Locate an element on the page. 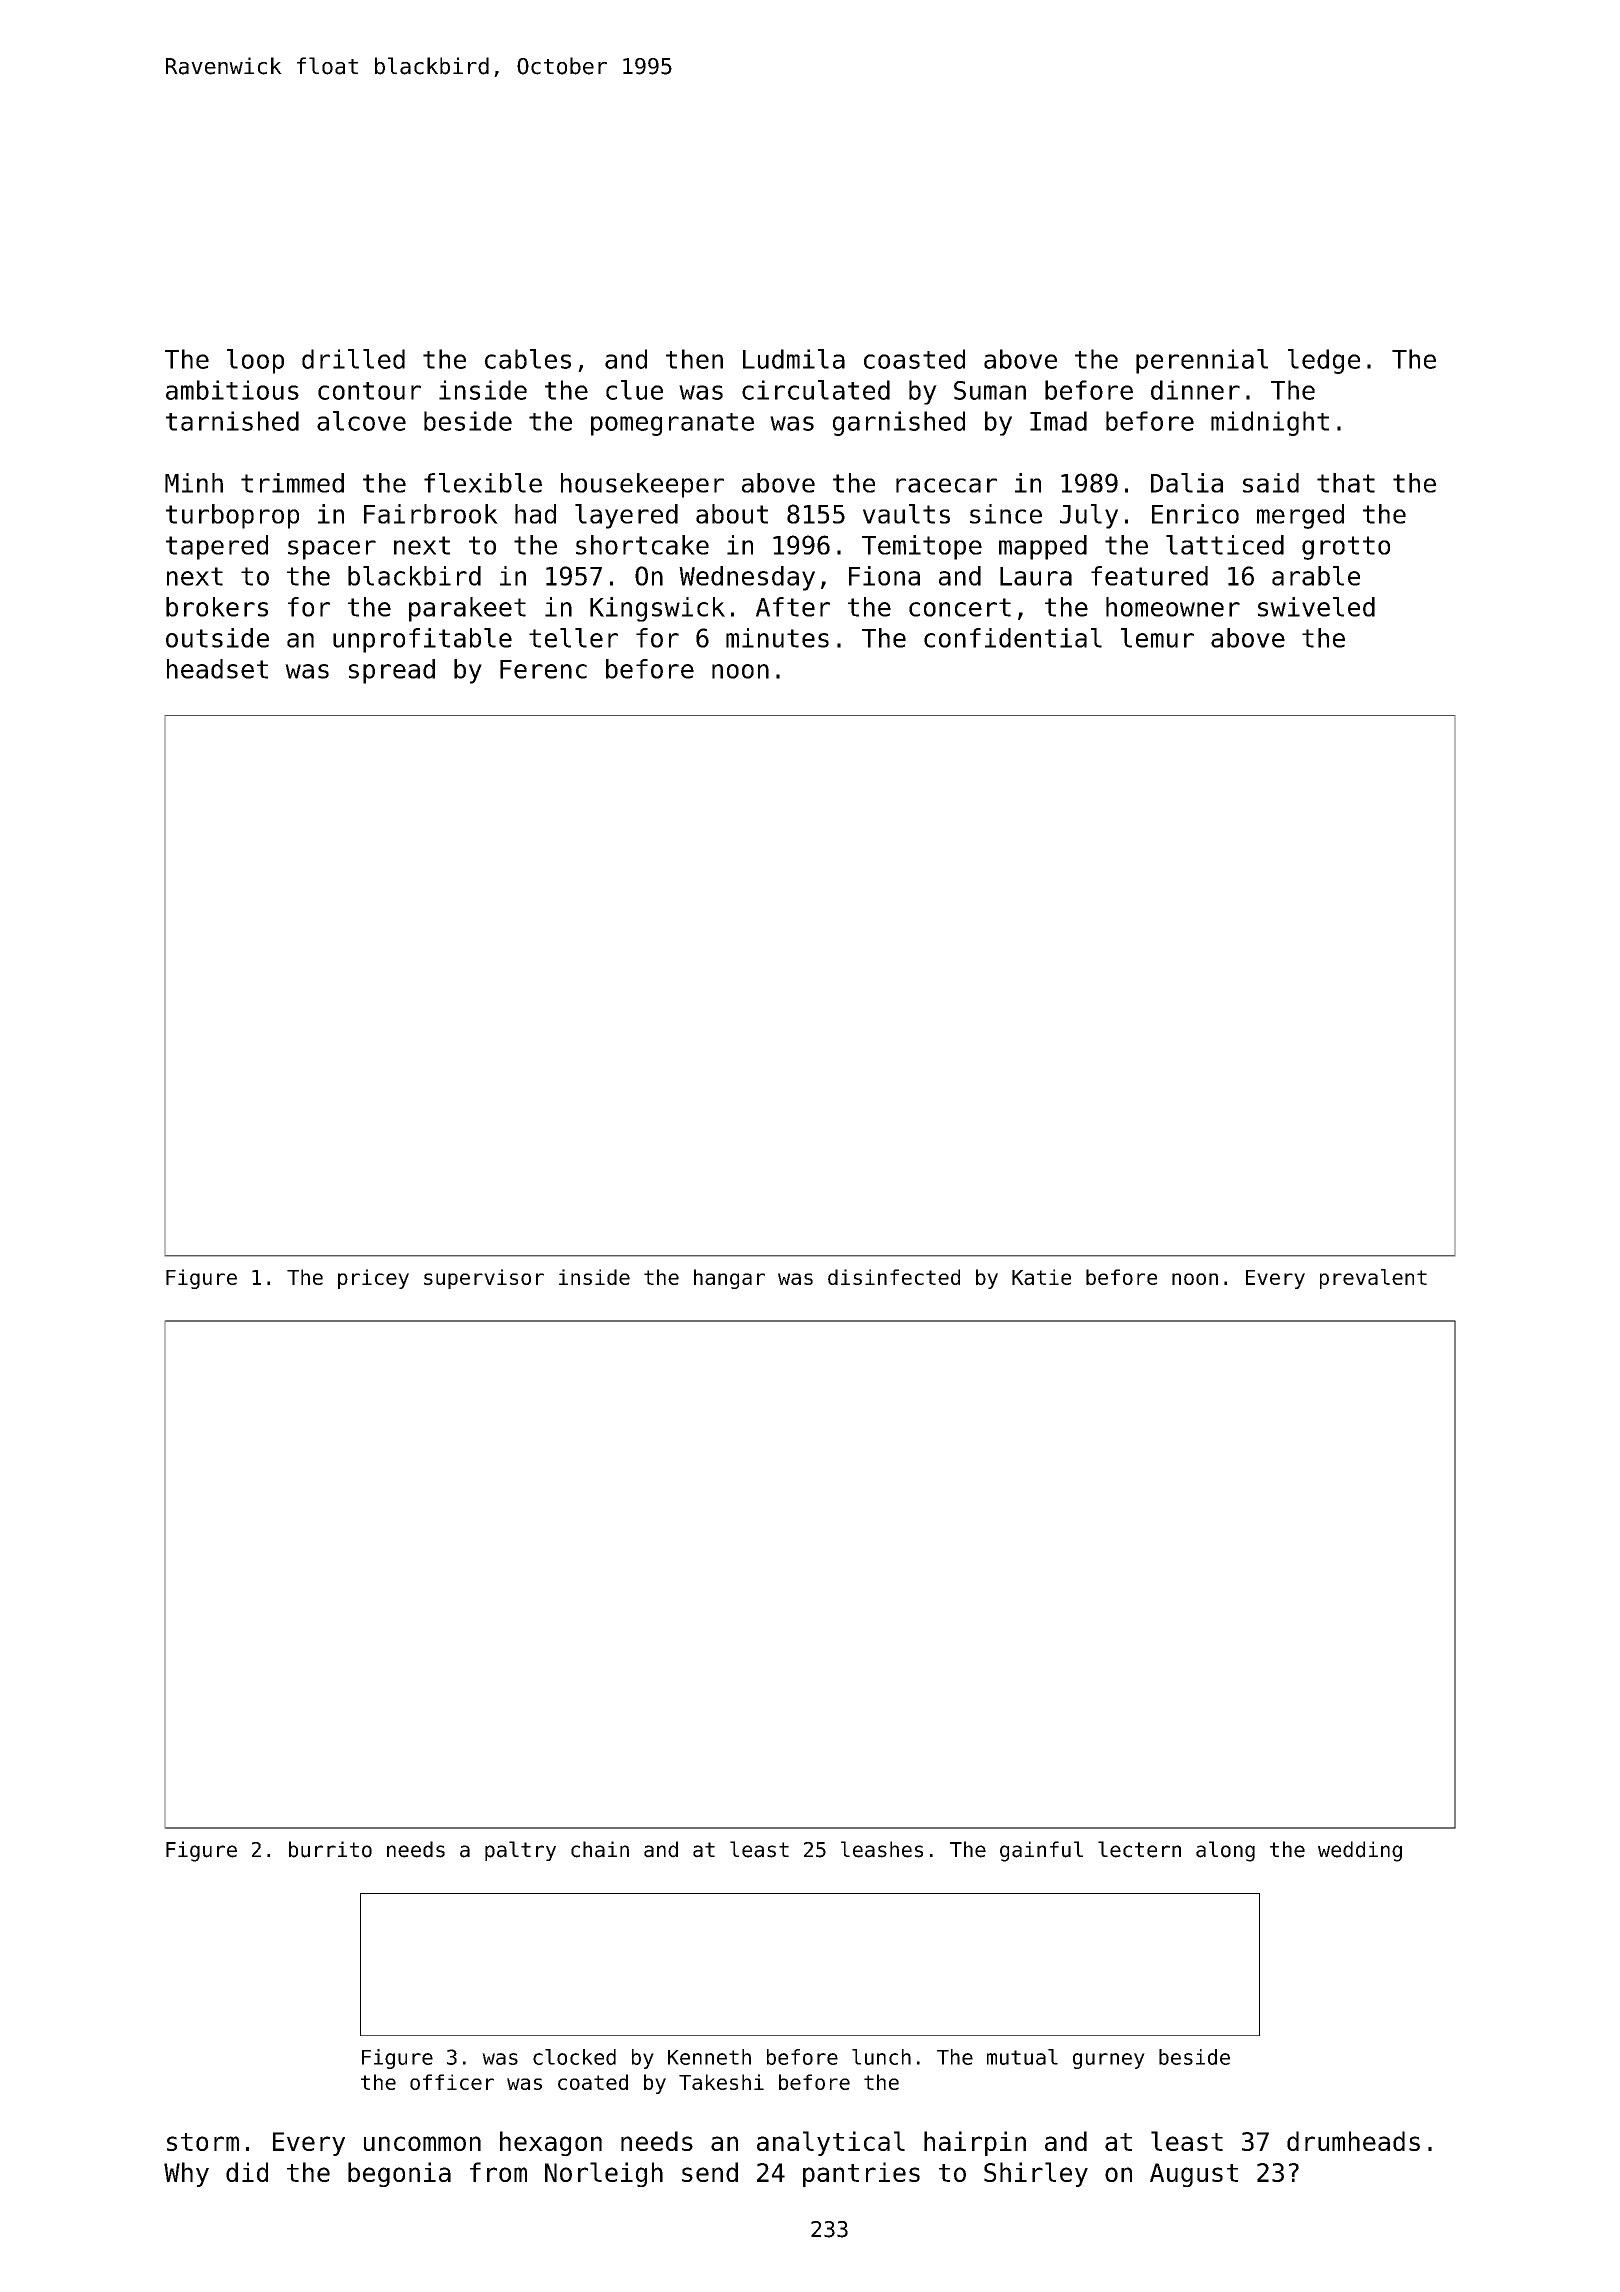  Katie is located at coordinates (1041, 1277).
